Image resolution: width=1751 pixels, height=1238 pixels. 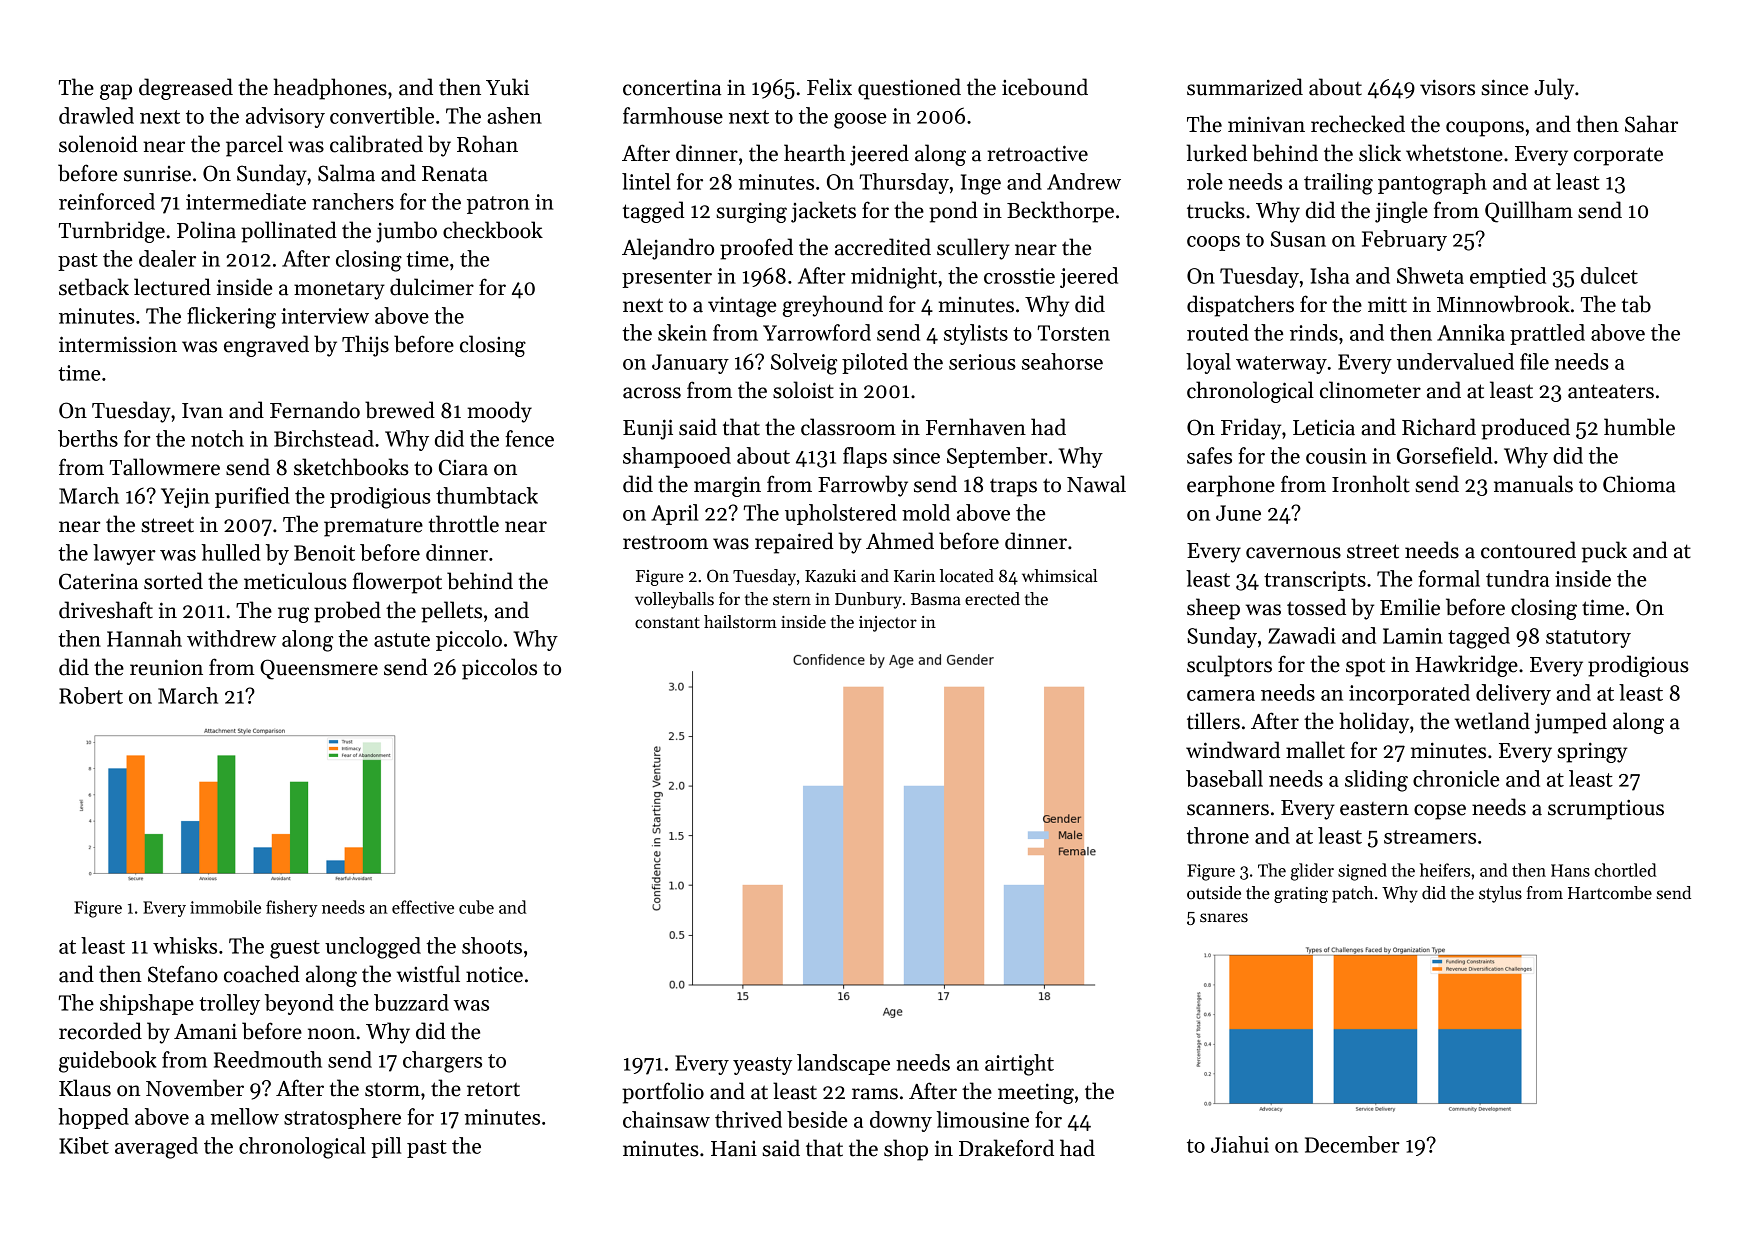 What do you see at coordinates (1639, 484) in the document?
I see `Chioma` at bounding box center [1639, 484].
